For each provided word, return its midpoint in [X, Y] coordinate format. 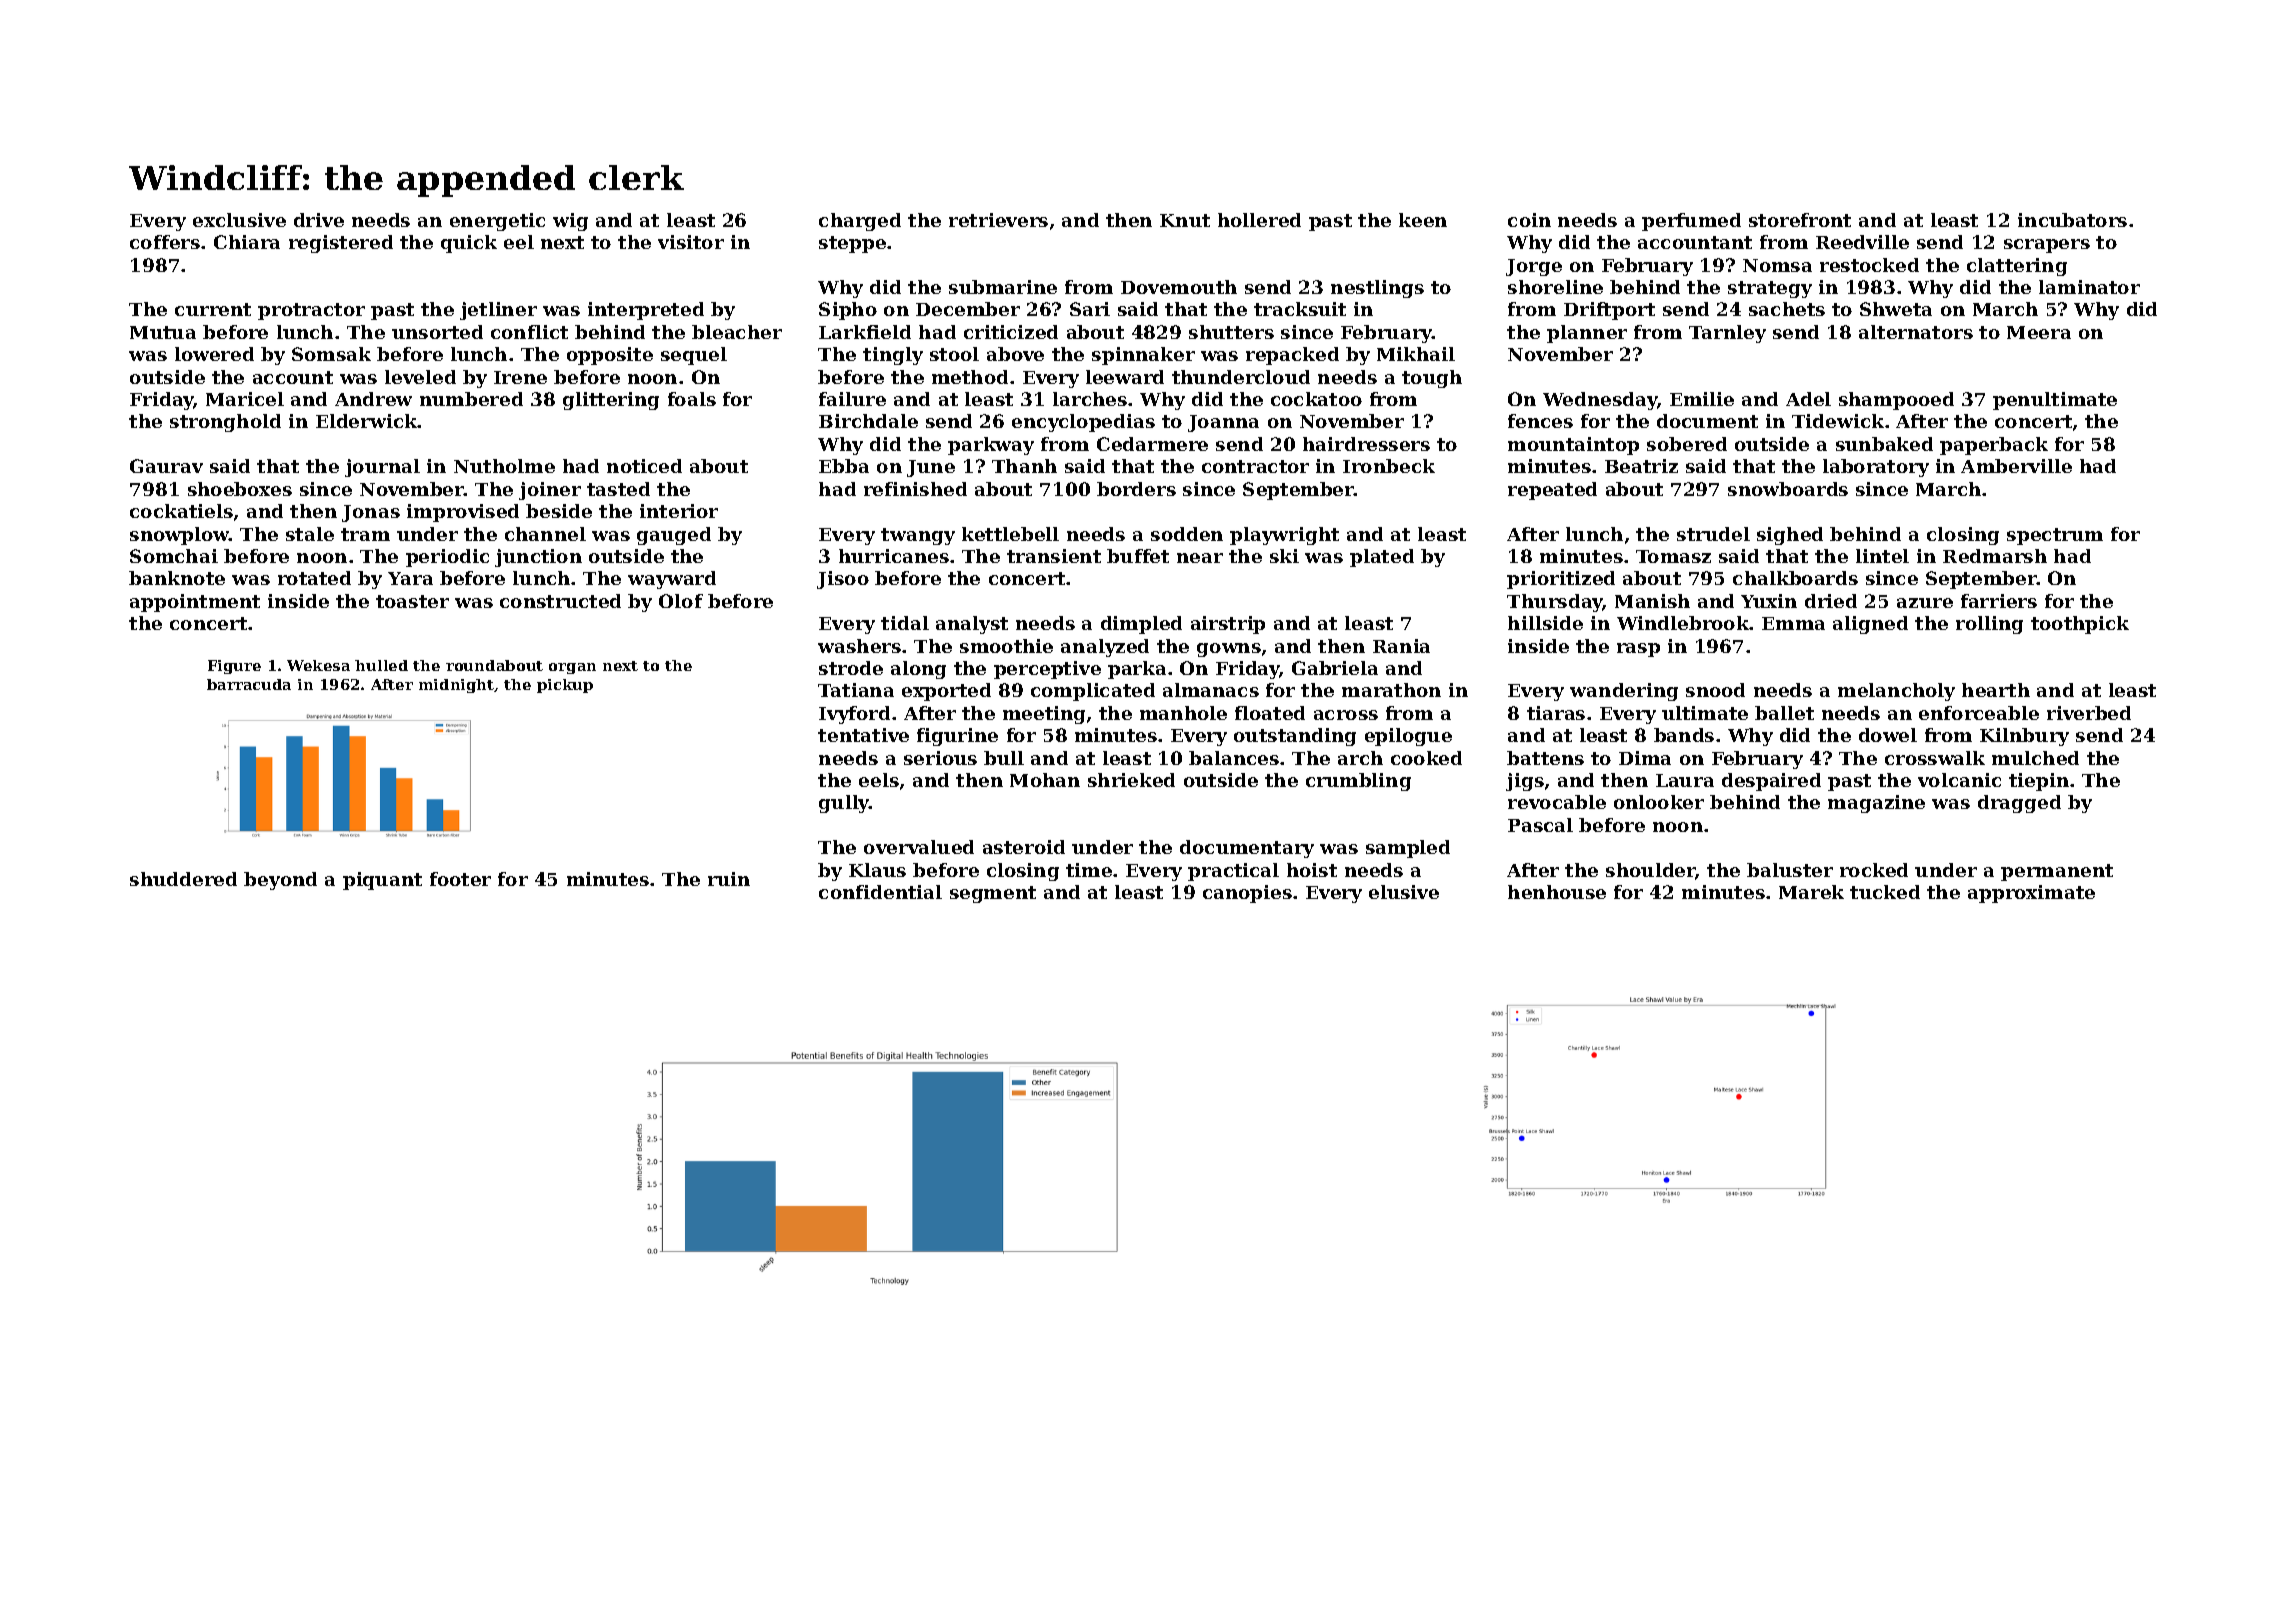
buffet [1138, 556]
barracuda [249, 684]
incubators [2072, 220]
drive [319, 220]
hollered [1259, 220]
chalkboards [1795, 578]
